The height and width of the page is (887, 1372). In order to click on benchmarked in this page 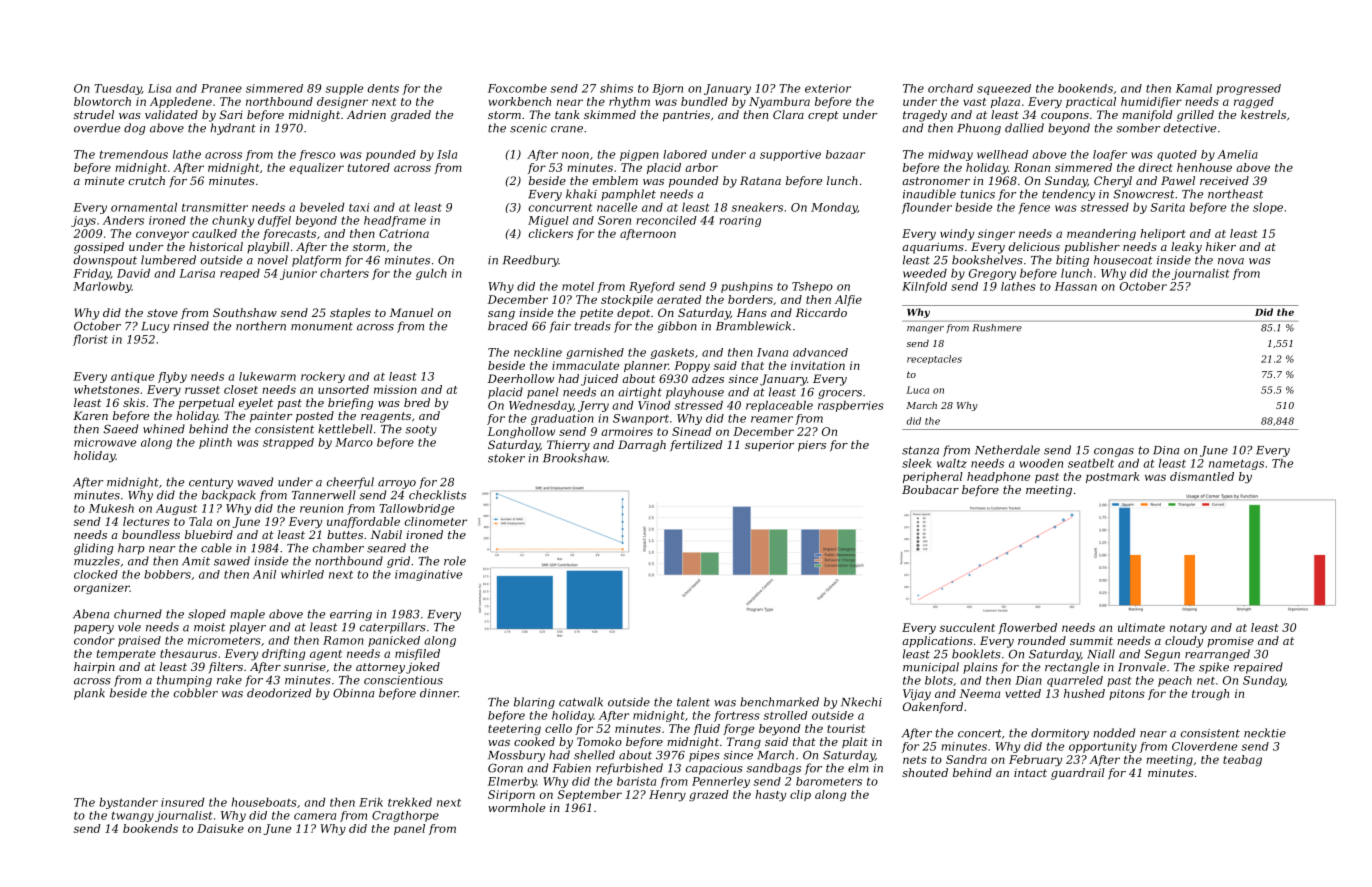, I will do `click(779, 702)`.
